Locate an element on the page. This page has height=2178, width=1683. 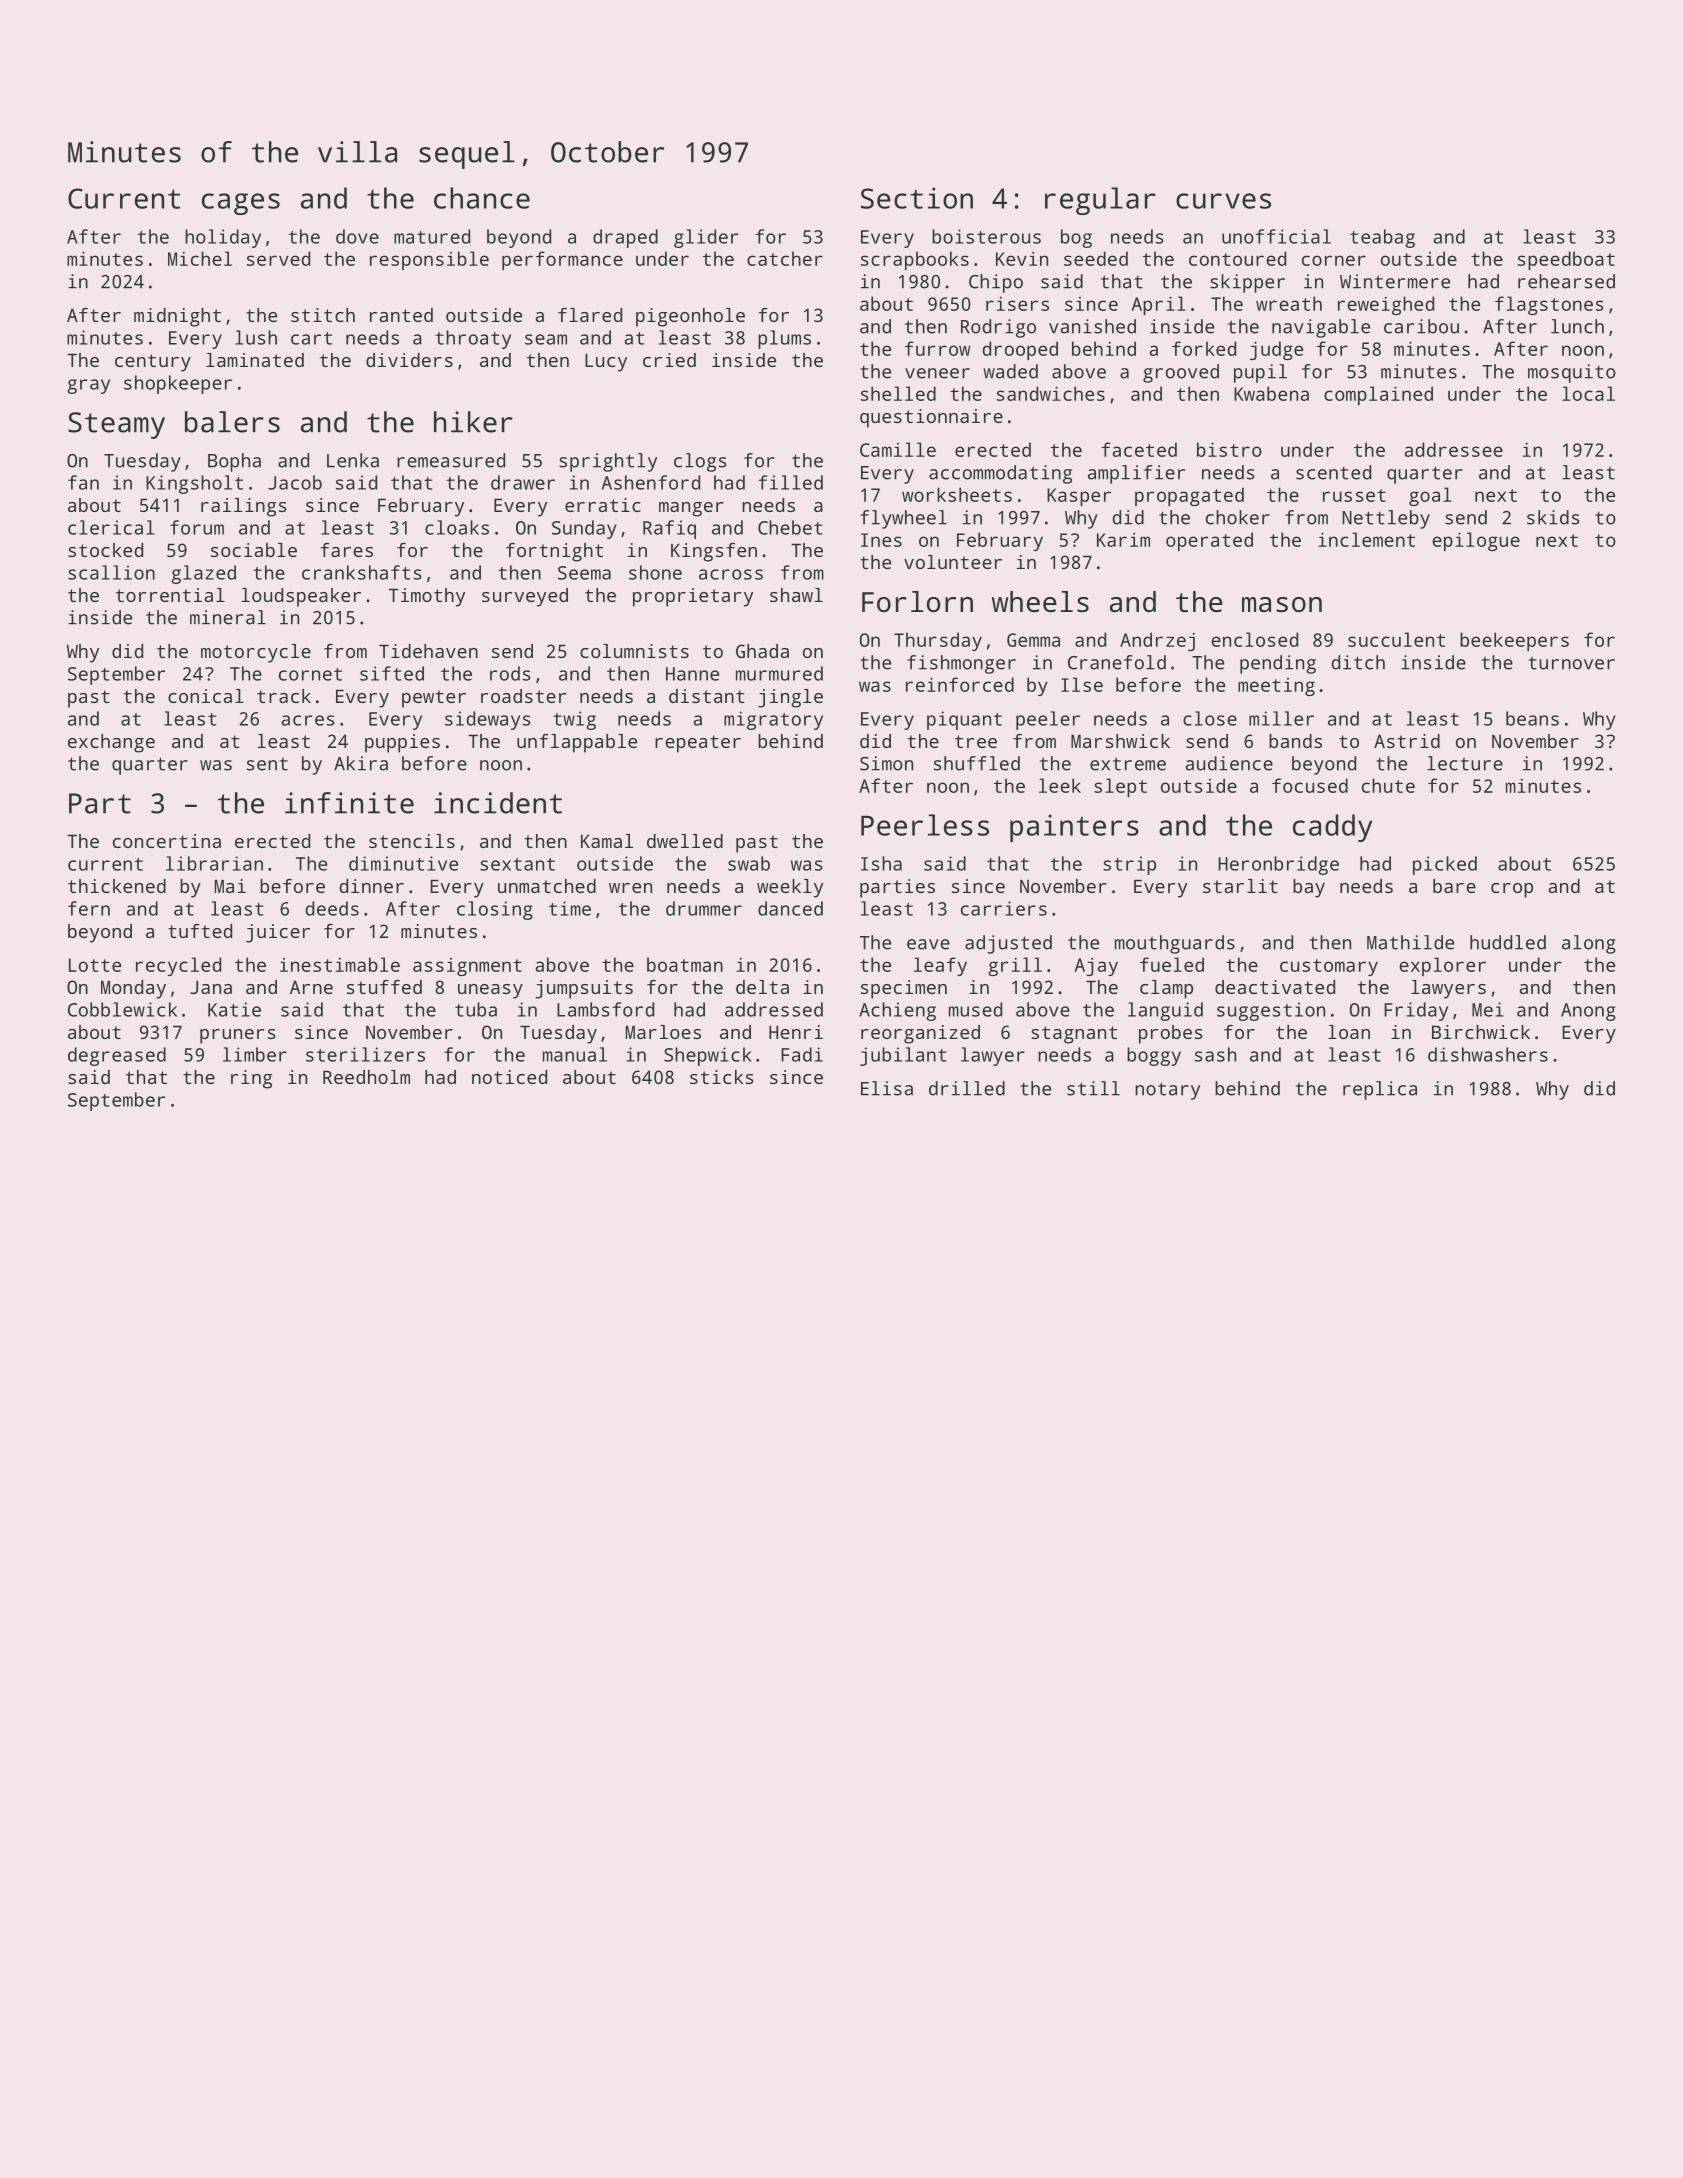
shopkeeper is located at coordinates (178, 384).
